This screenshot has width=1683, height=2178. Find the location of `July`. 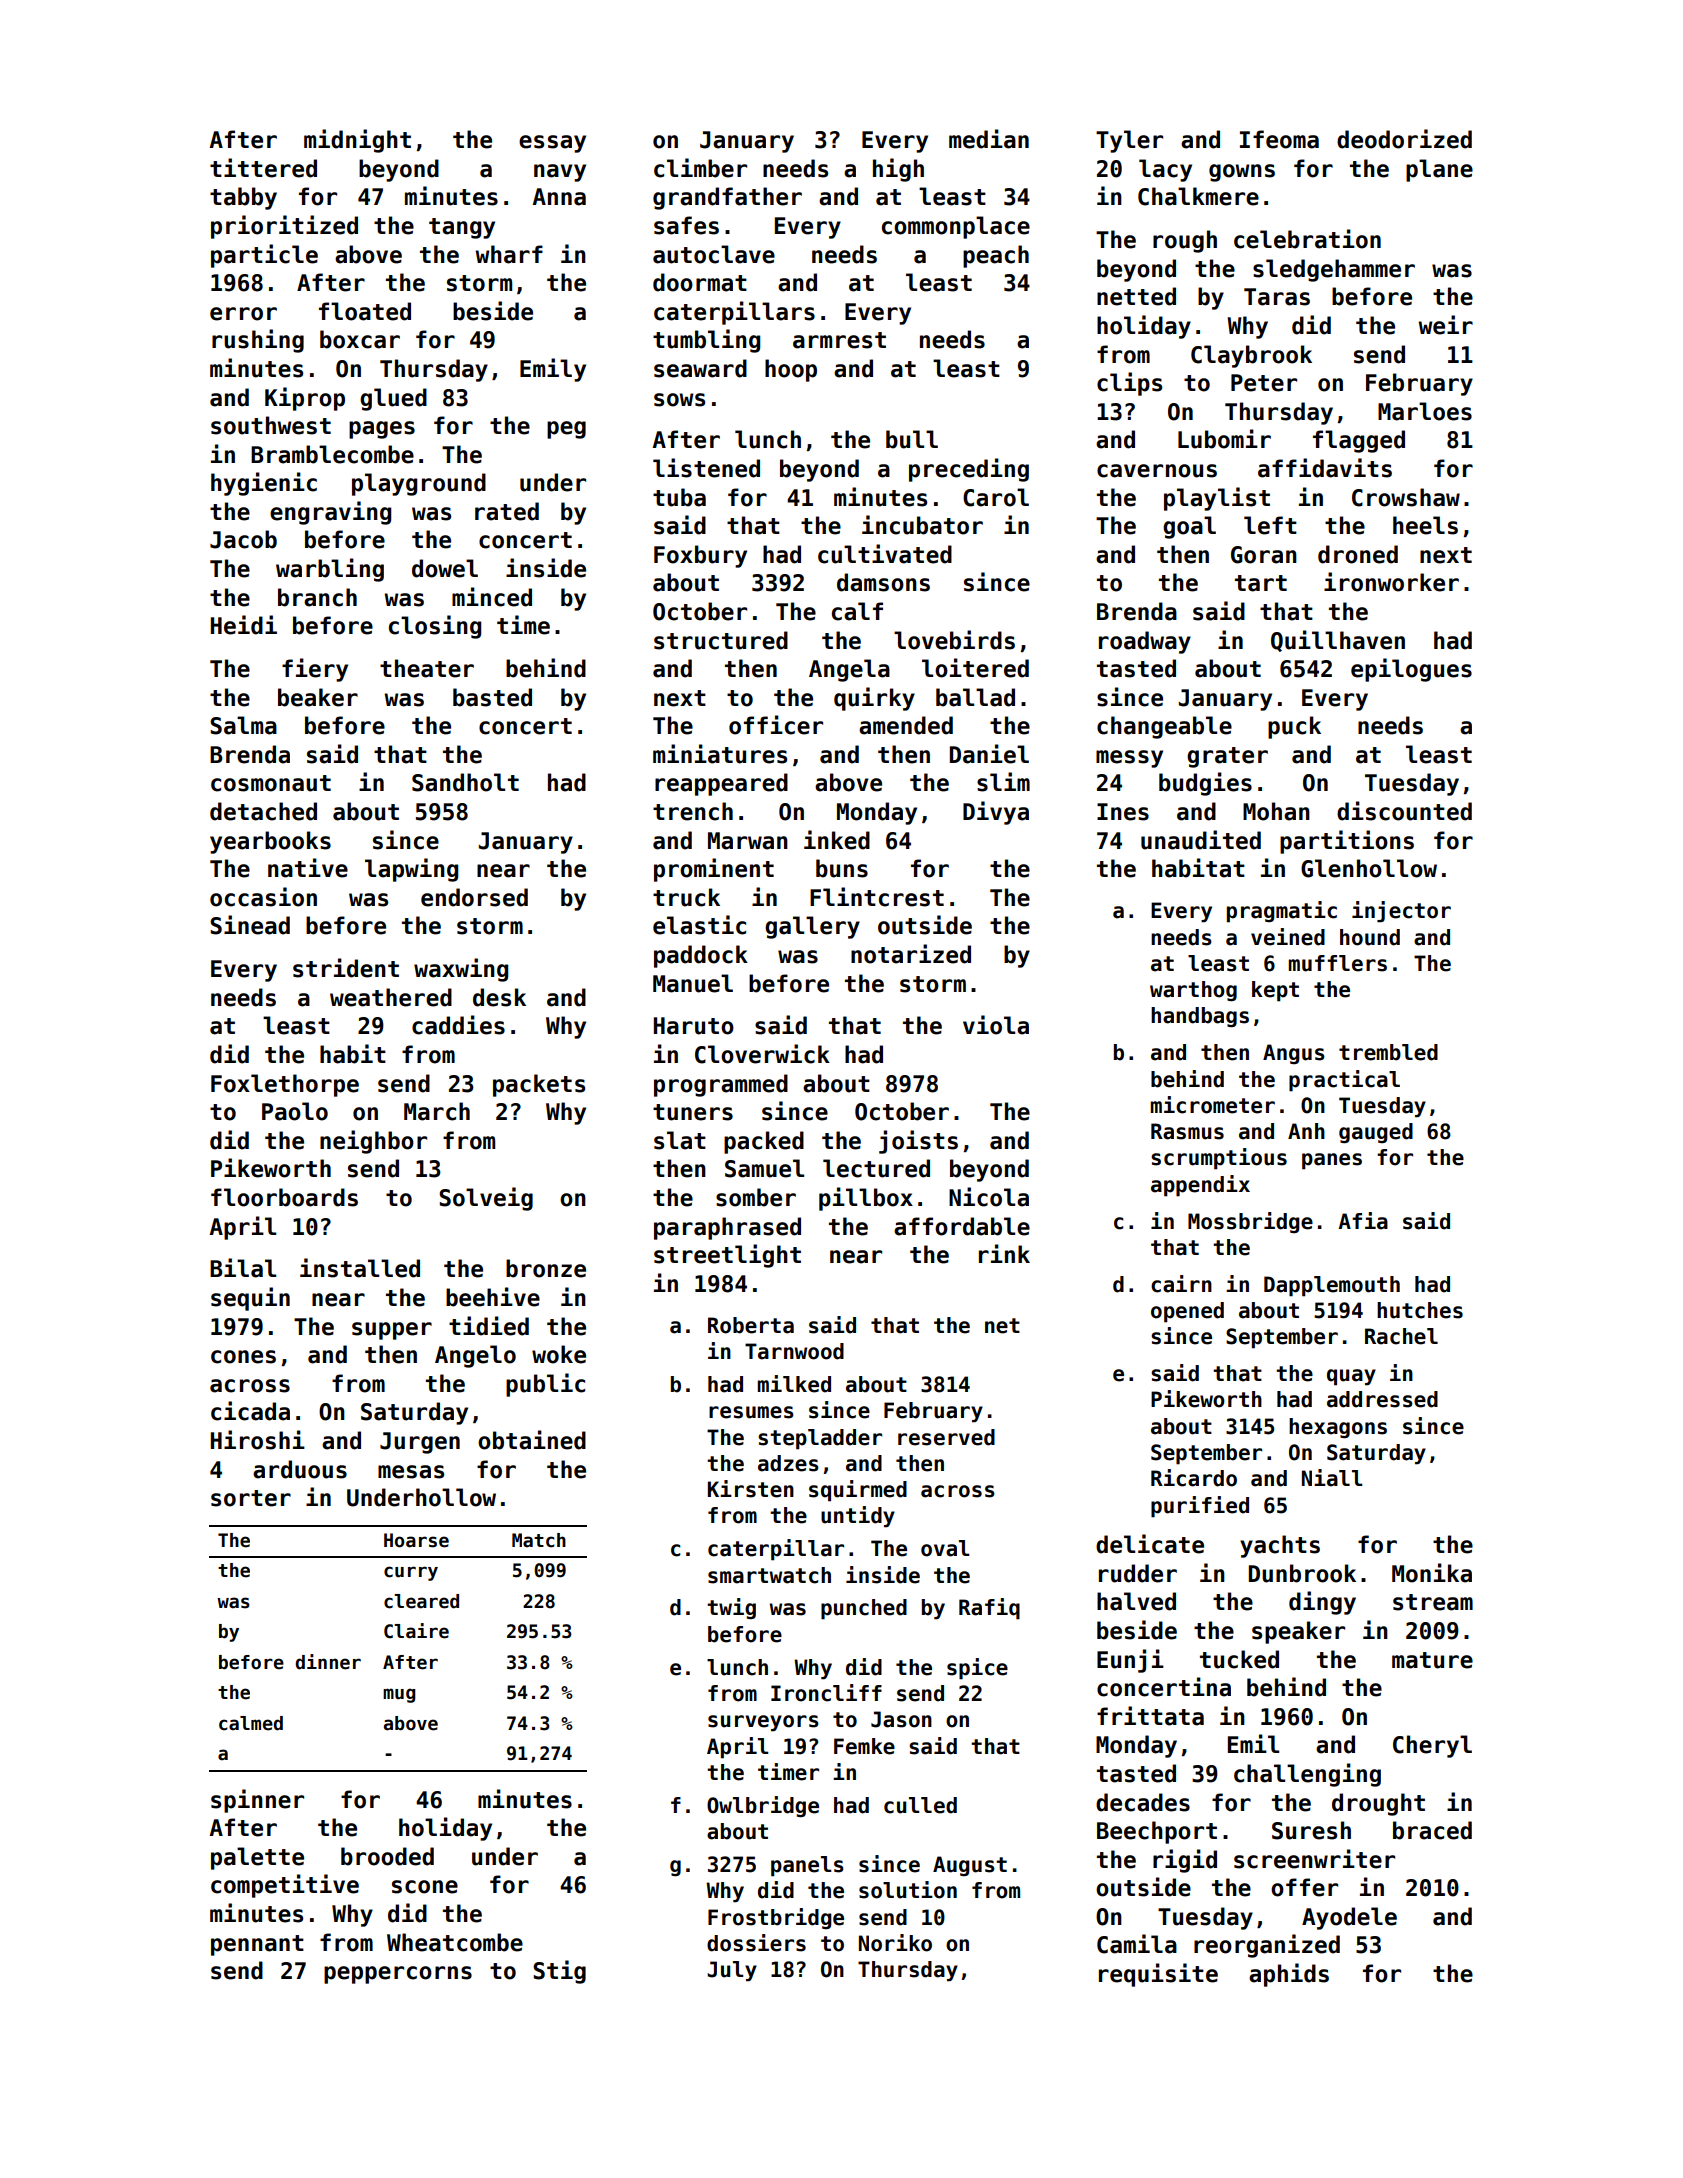

July is located at coordinates (732, 1971).
